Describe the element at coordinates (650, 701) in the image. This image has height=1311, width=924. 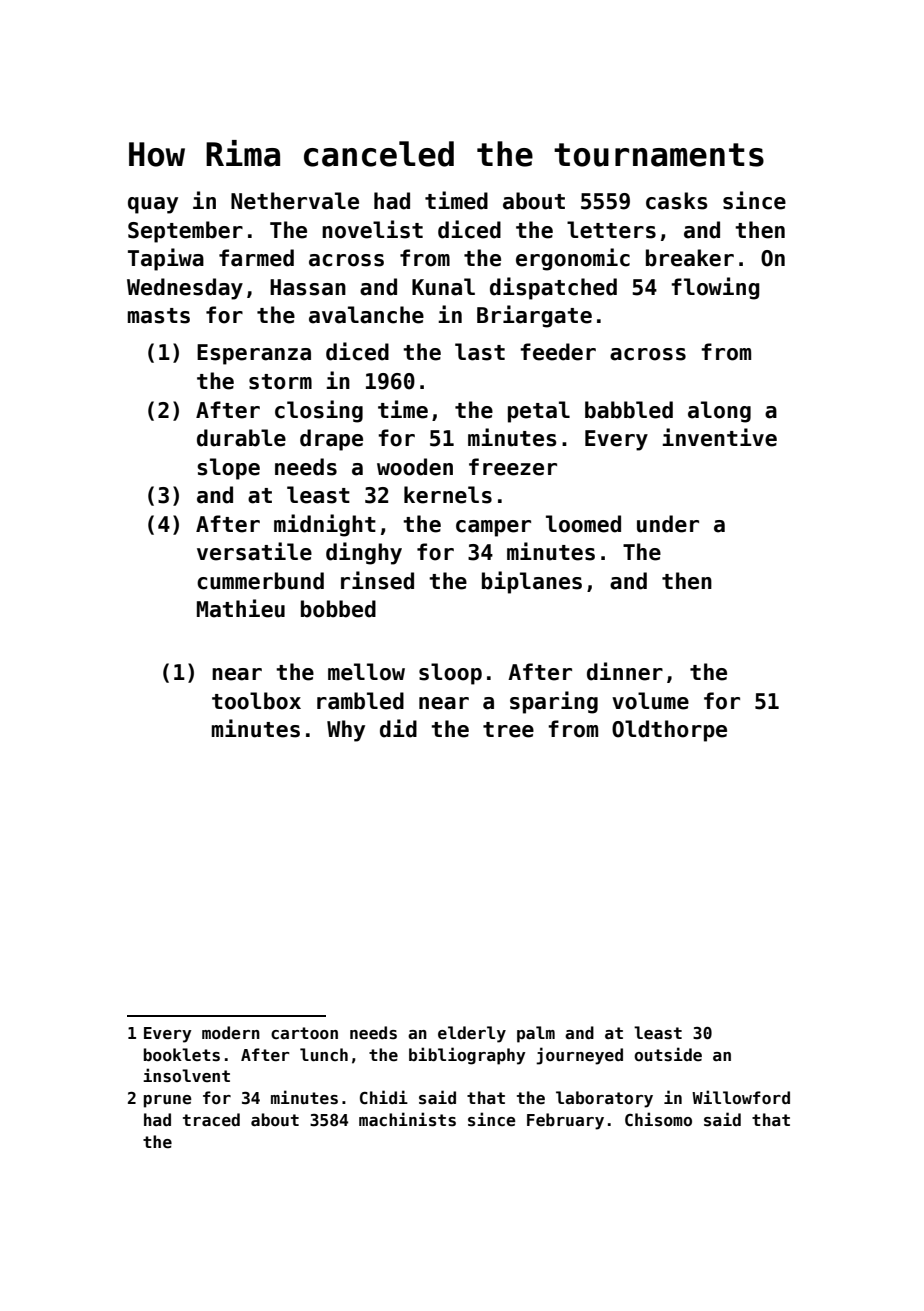
I see `volume` at that location.
